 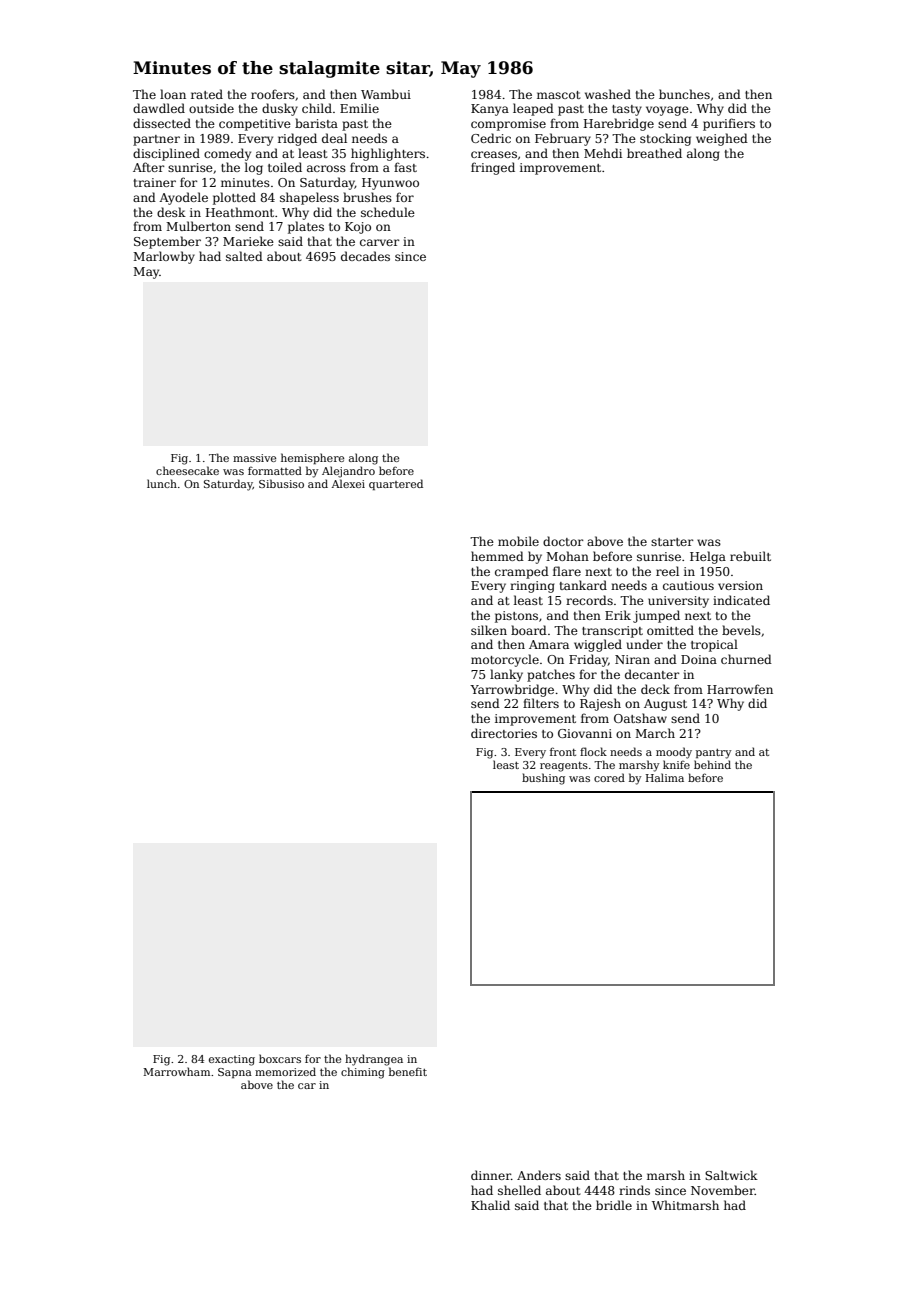 I want to click on cored, so click(x=609, y=777).
